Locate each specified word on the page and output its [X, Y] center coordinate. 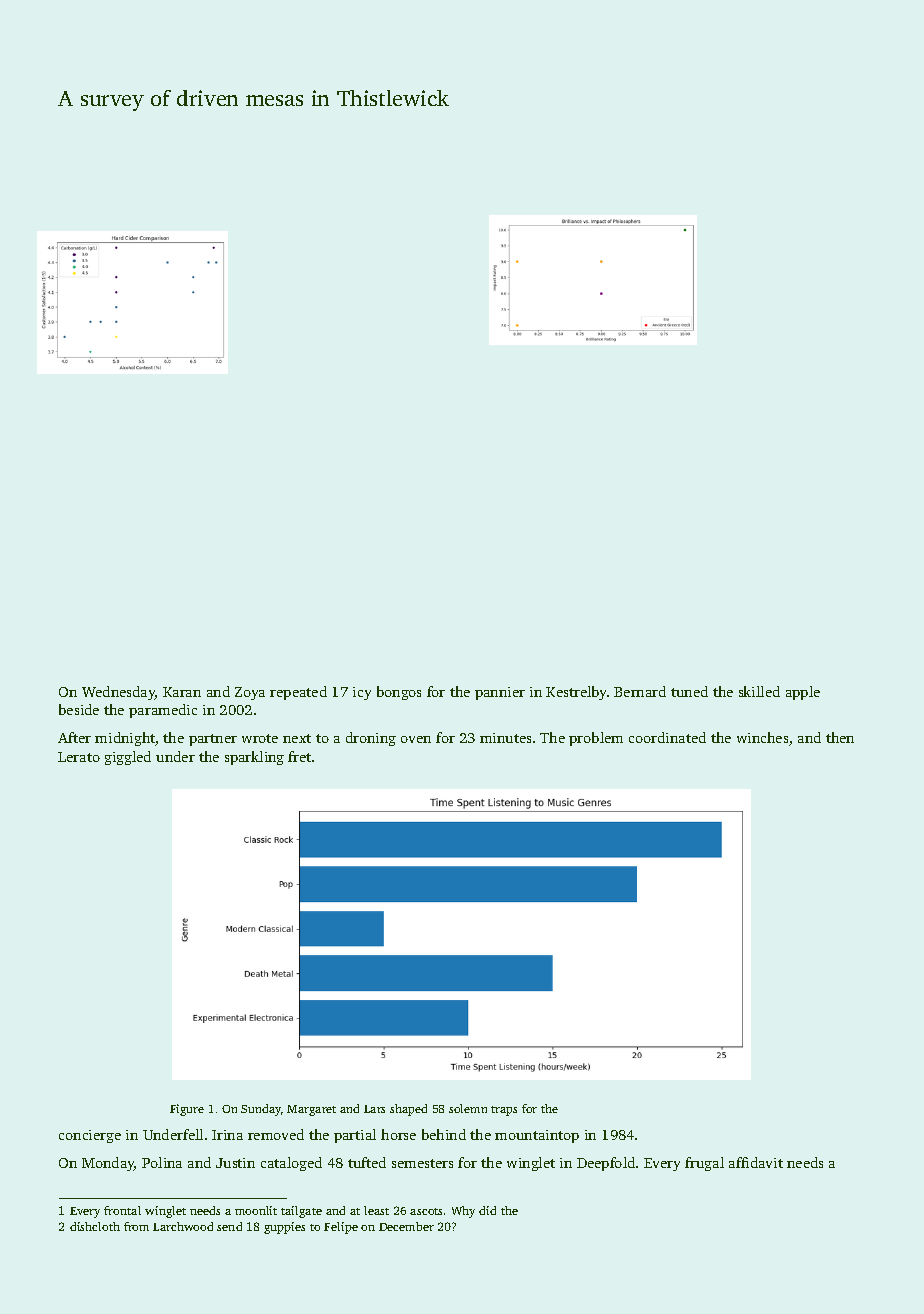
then [840, 737]
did [487, 1210]
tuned [689, 691]
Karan [182, 692]
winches [762, 737]
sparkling [254, 758]
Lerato [79, 757]
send [229, 1226]
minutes [505, 738]
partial [355, 1136]
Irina [227, 1135]
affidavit [756, 1162]
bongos [399, 693]
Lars [374, 1109]
